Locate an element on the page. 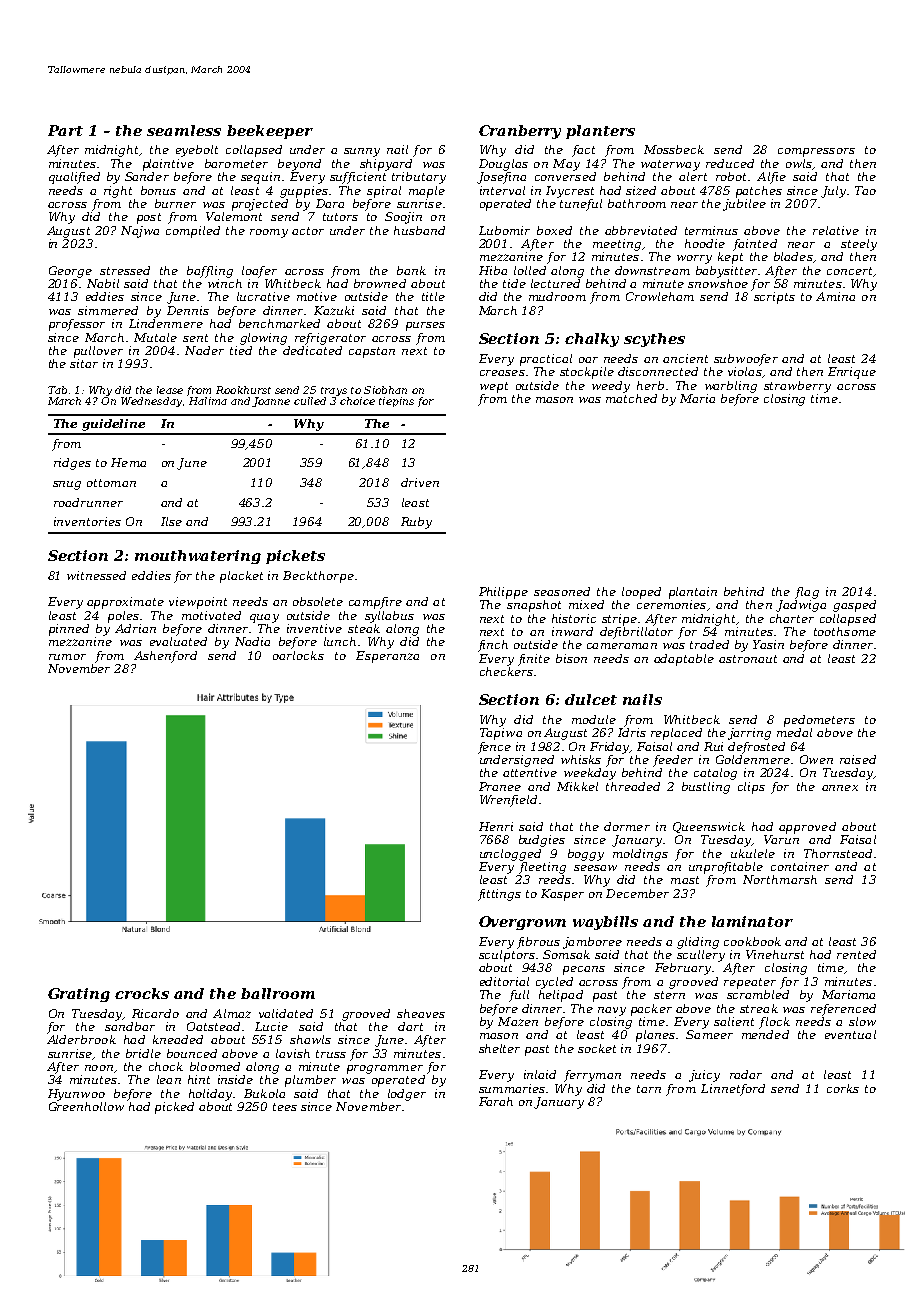  lucrative is located at coordinates (263, 296).
